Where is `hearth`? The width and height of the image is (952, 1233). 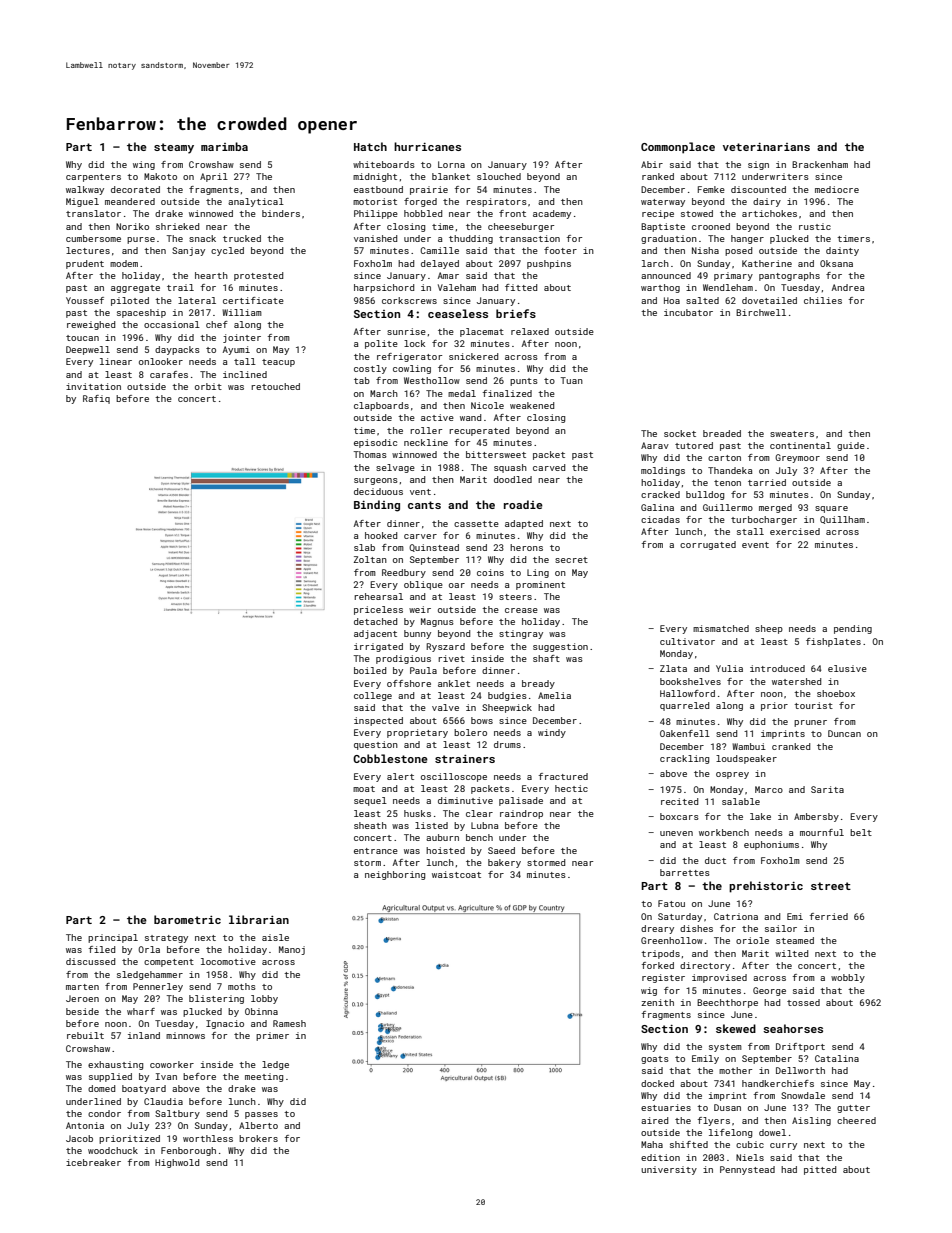 hearth is located at coordinates (211, 275).
